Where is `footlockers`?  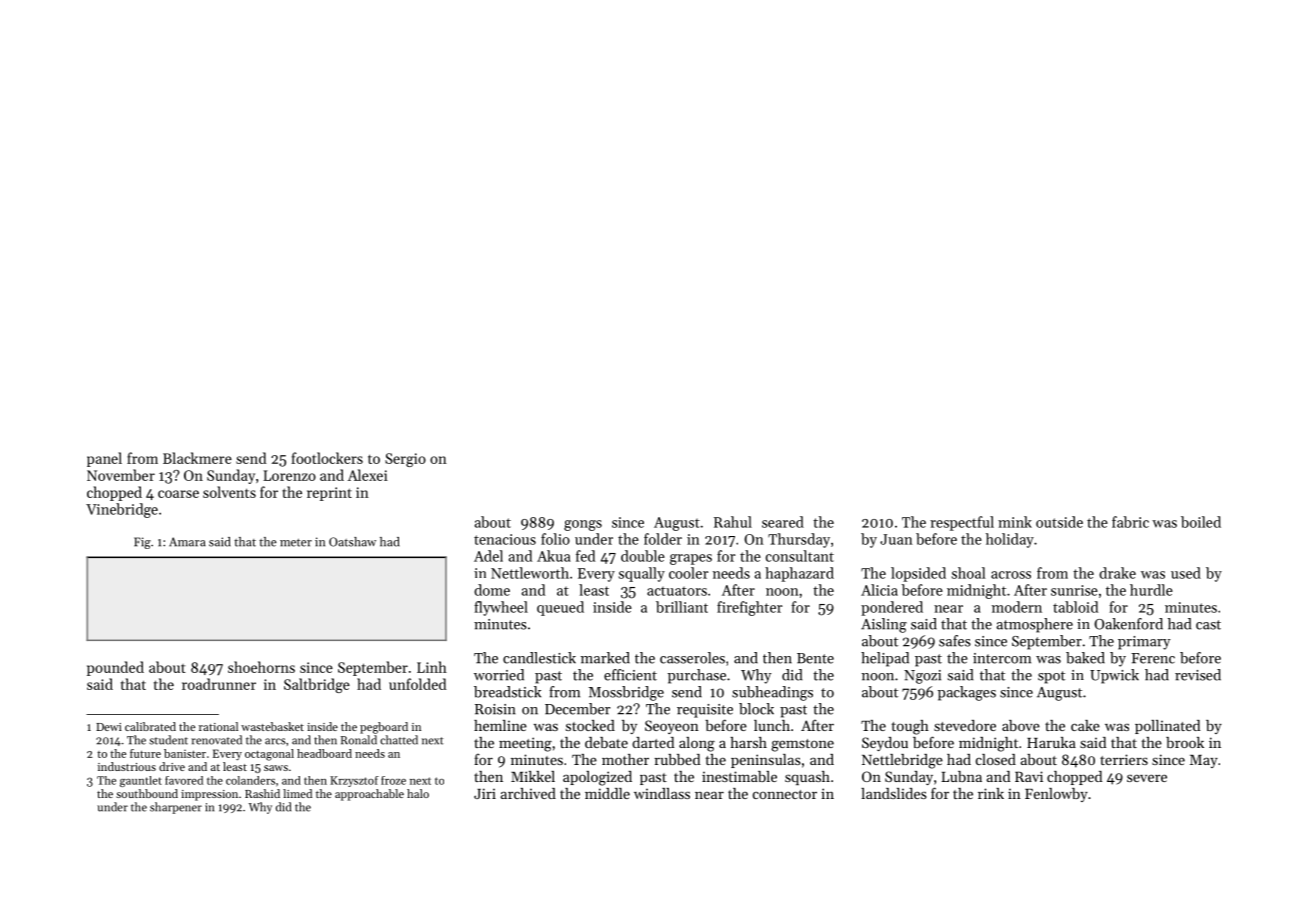 footlockers is located at coordinates (327, 458).
